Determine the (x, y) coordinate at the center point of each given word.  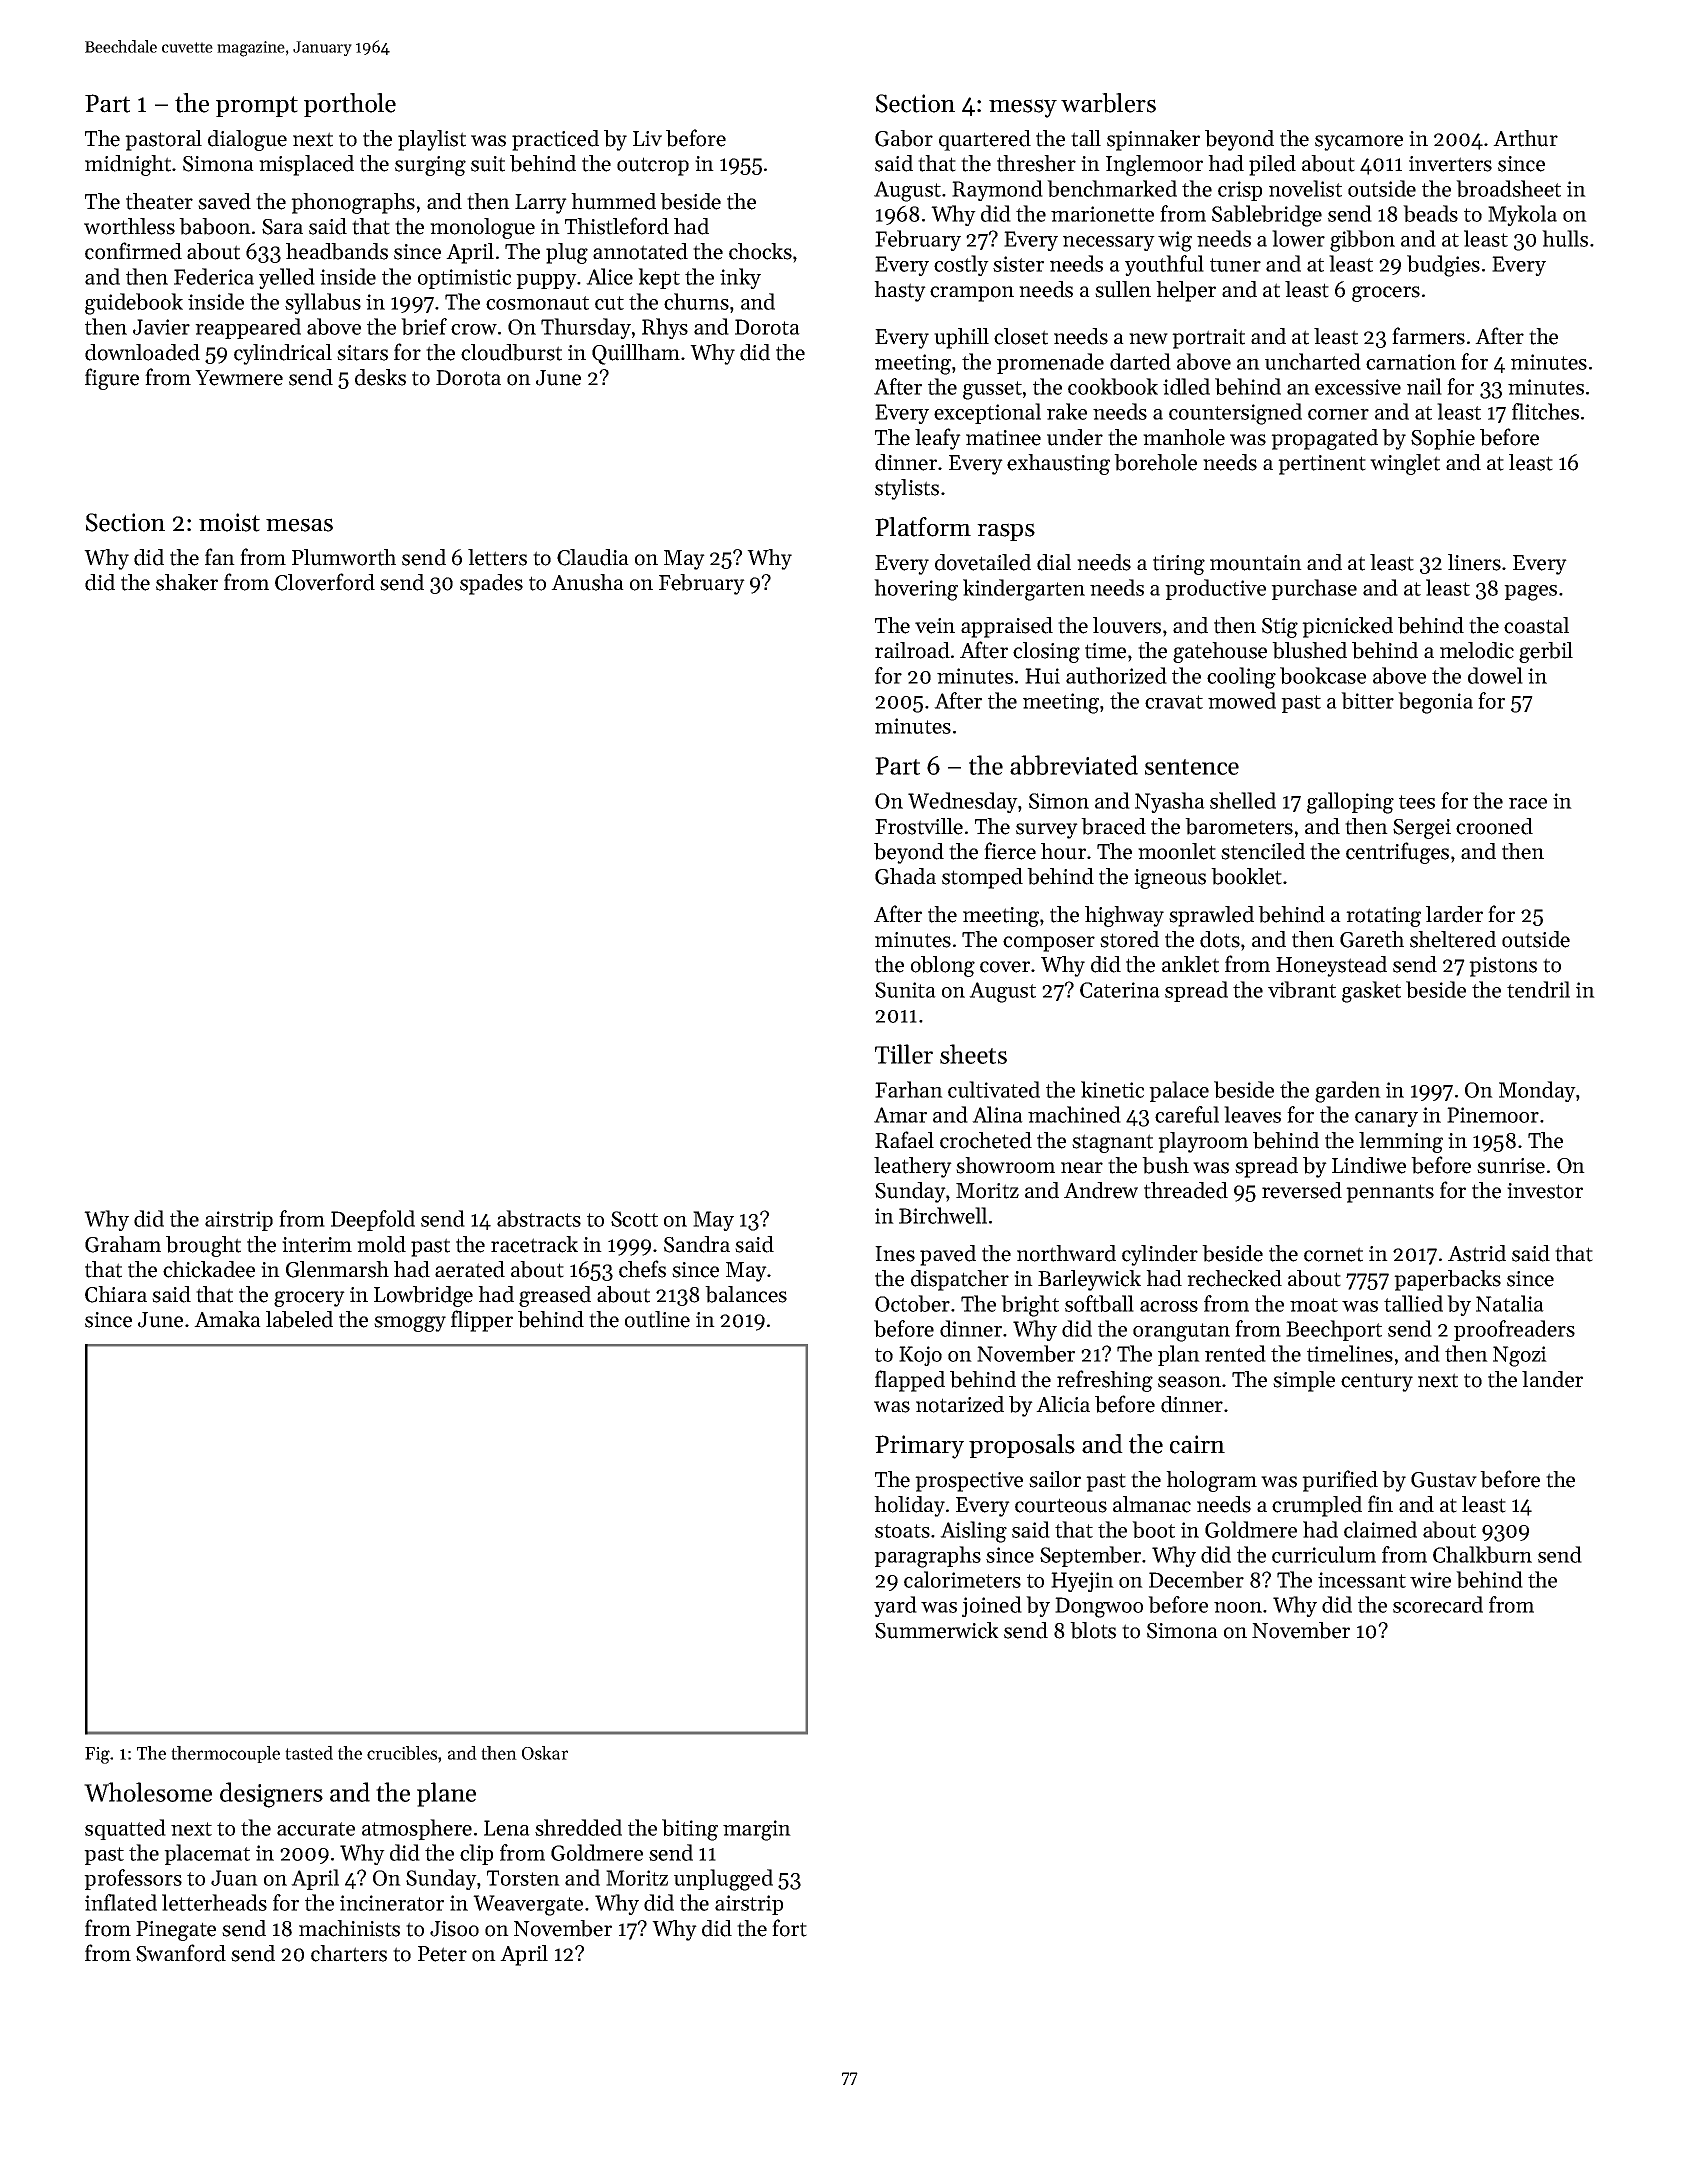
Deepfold (373, 1220)
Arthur (1525, 138)
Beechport (1334, 1330)
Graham (123, 1244)
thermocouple (225, 1754)
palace (1179, 1091)
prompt (257, 106)
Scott (634, 1219)
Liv (647, 138)
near (1082, 1168)
